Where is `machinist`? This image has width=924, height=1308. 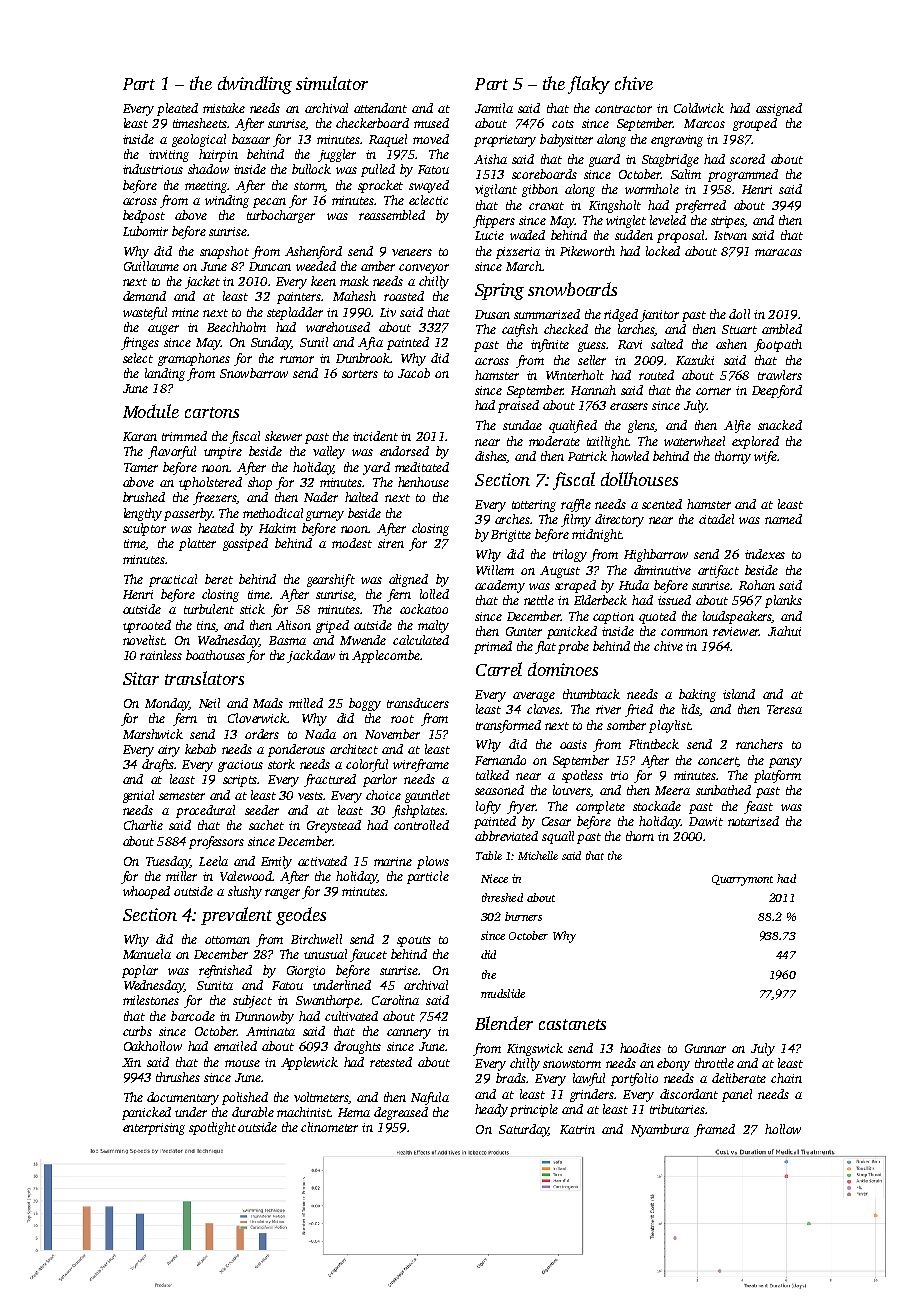 machinist is located at coordinates (303, 1112).
